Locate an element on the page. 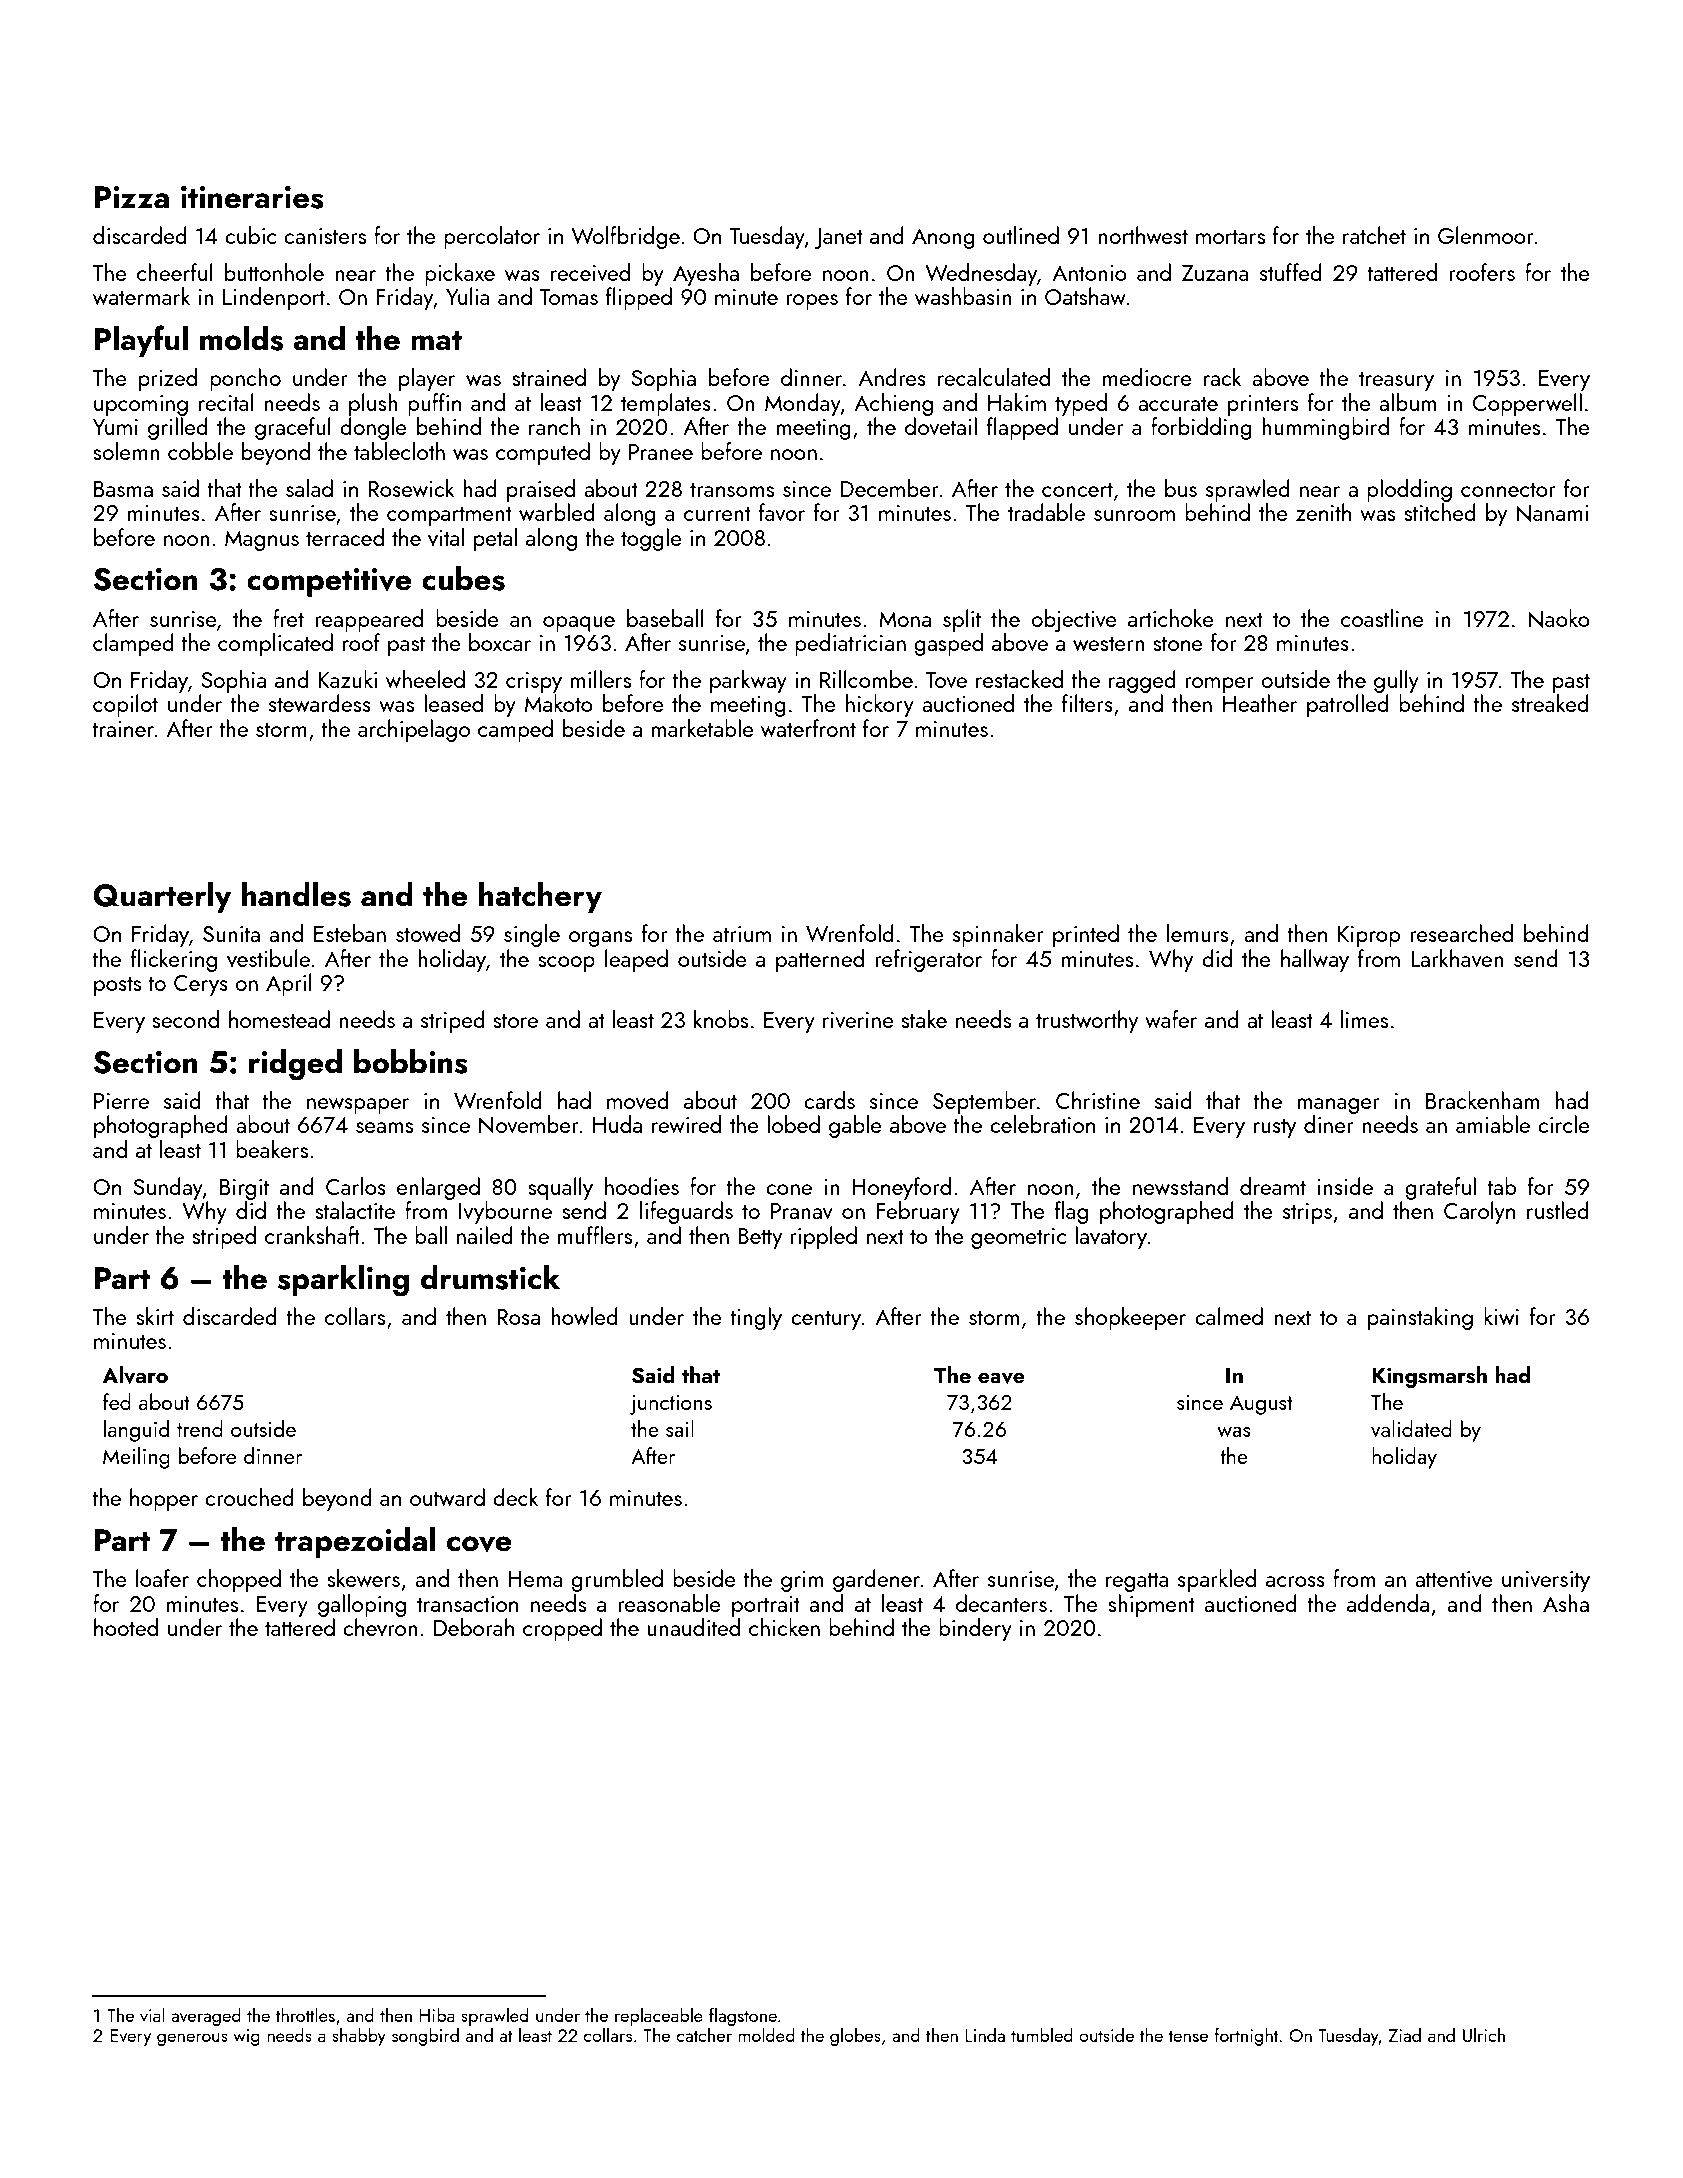 Image resolution: width=1683 pixels, height=2178 pixels. generous is located at coordinates (192, 2039).
